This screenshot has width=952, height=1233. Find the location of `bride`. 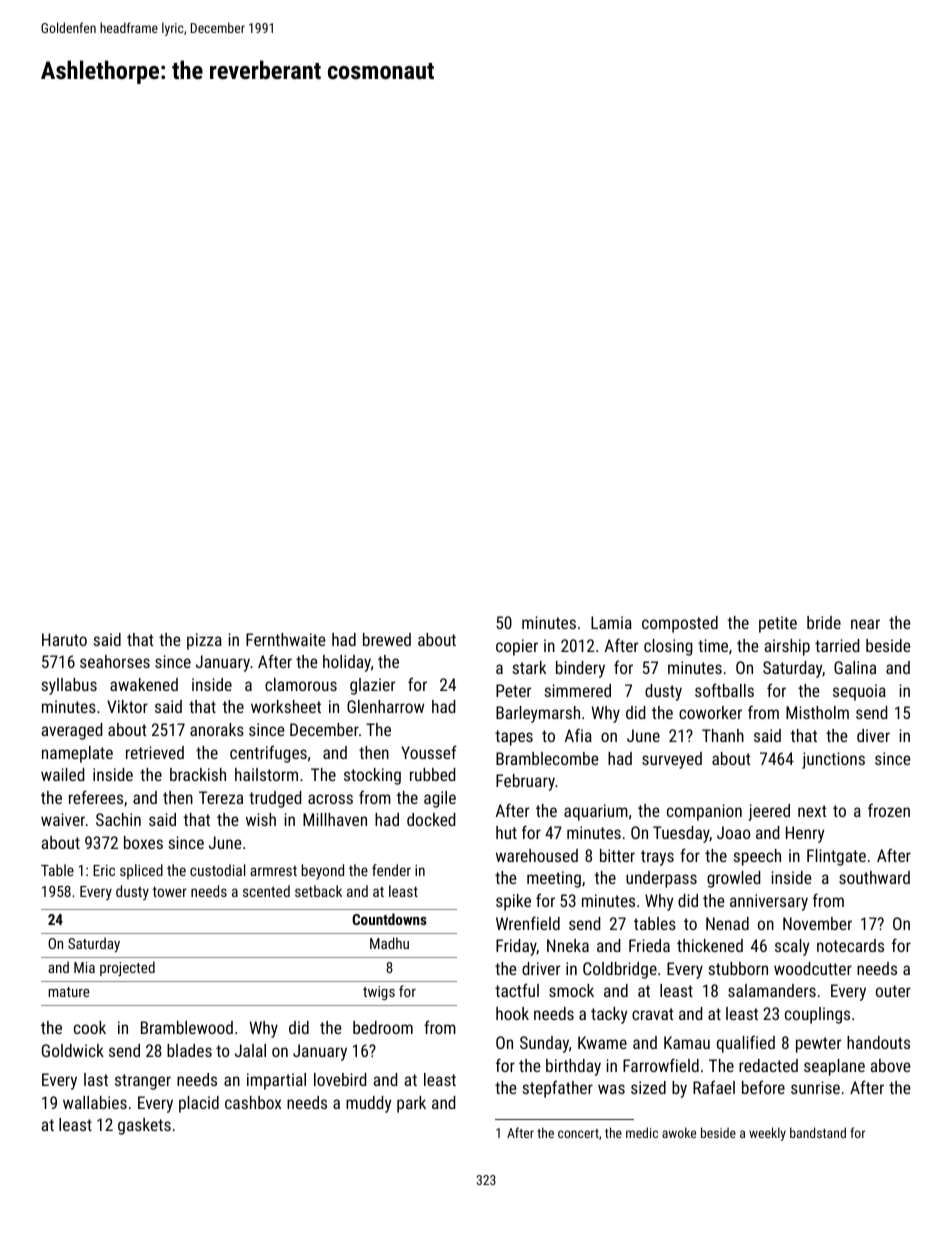

bride is located at coordinates (824, 622).
